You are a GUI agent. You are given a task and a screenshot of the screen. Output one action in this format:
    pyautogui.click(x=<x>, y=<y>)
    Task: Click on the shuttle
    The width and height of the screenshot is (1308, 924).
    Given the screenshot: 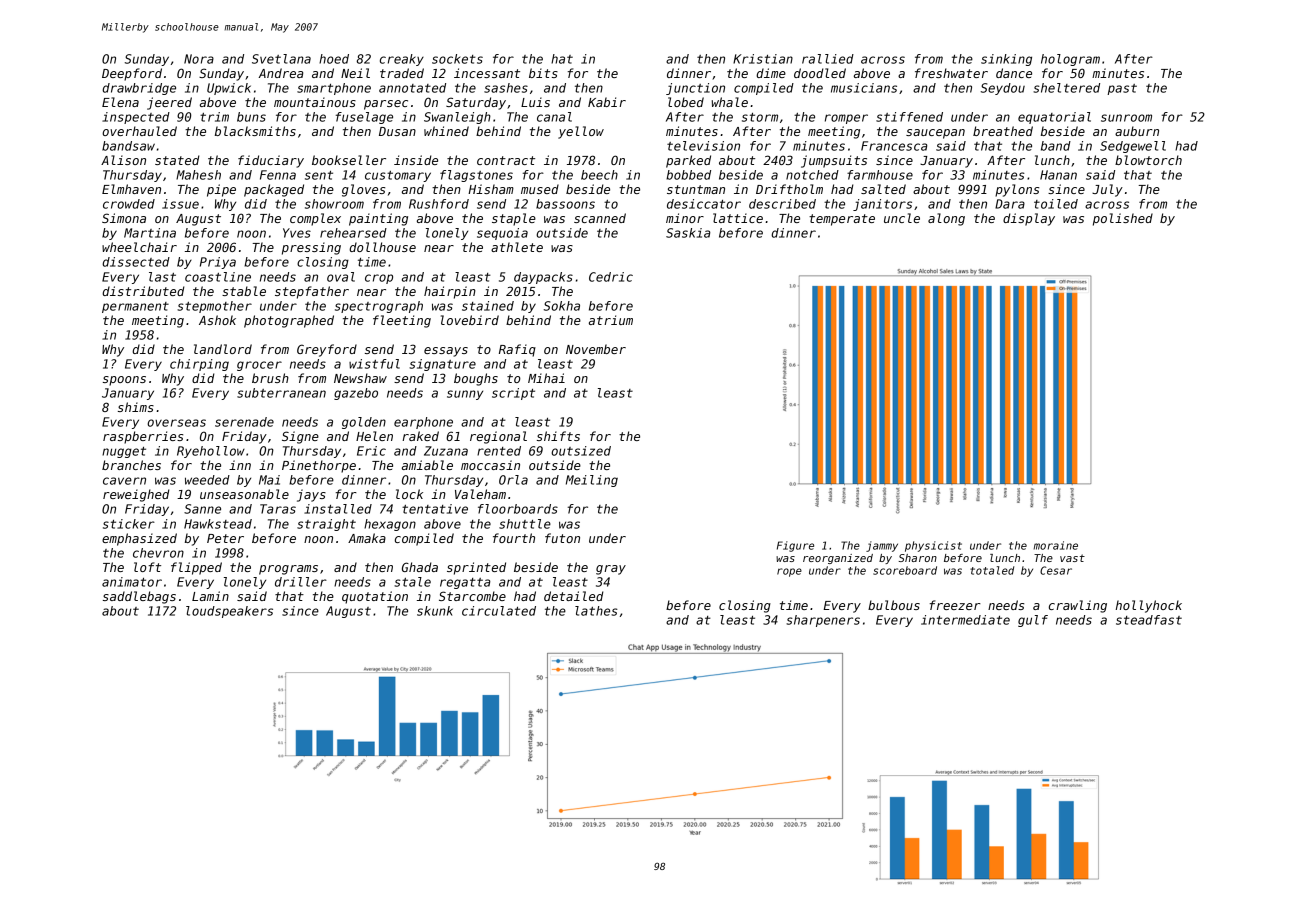 What is the action you would take?
    pyautogui.click(x=525, y=524)
